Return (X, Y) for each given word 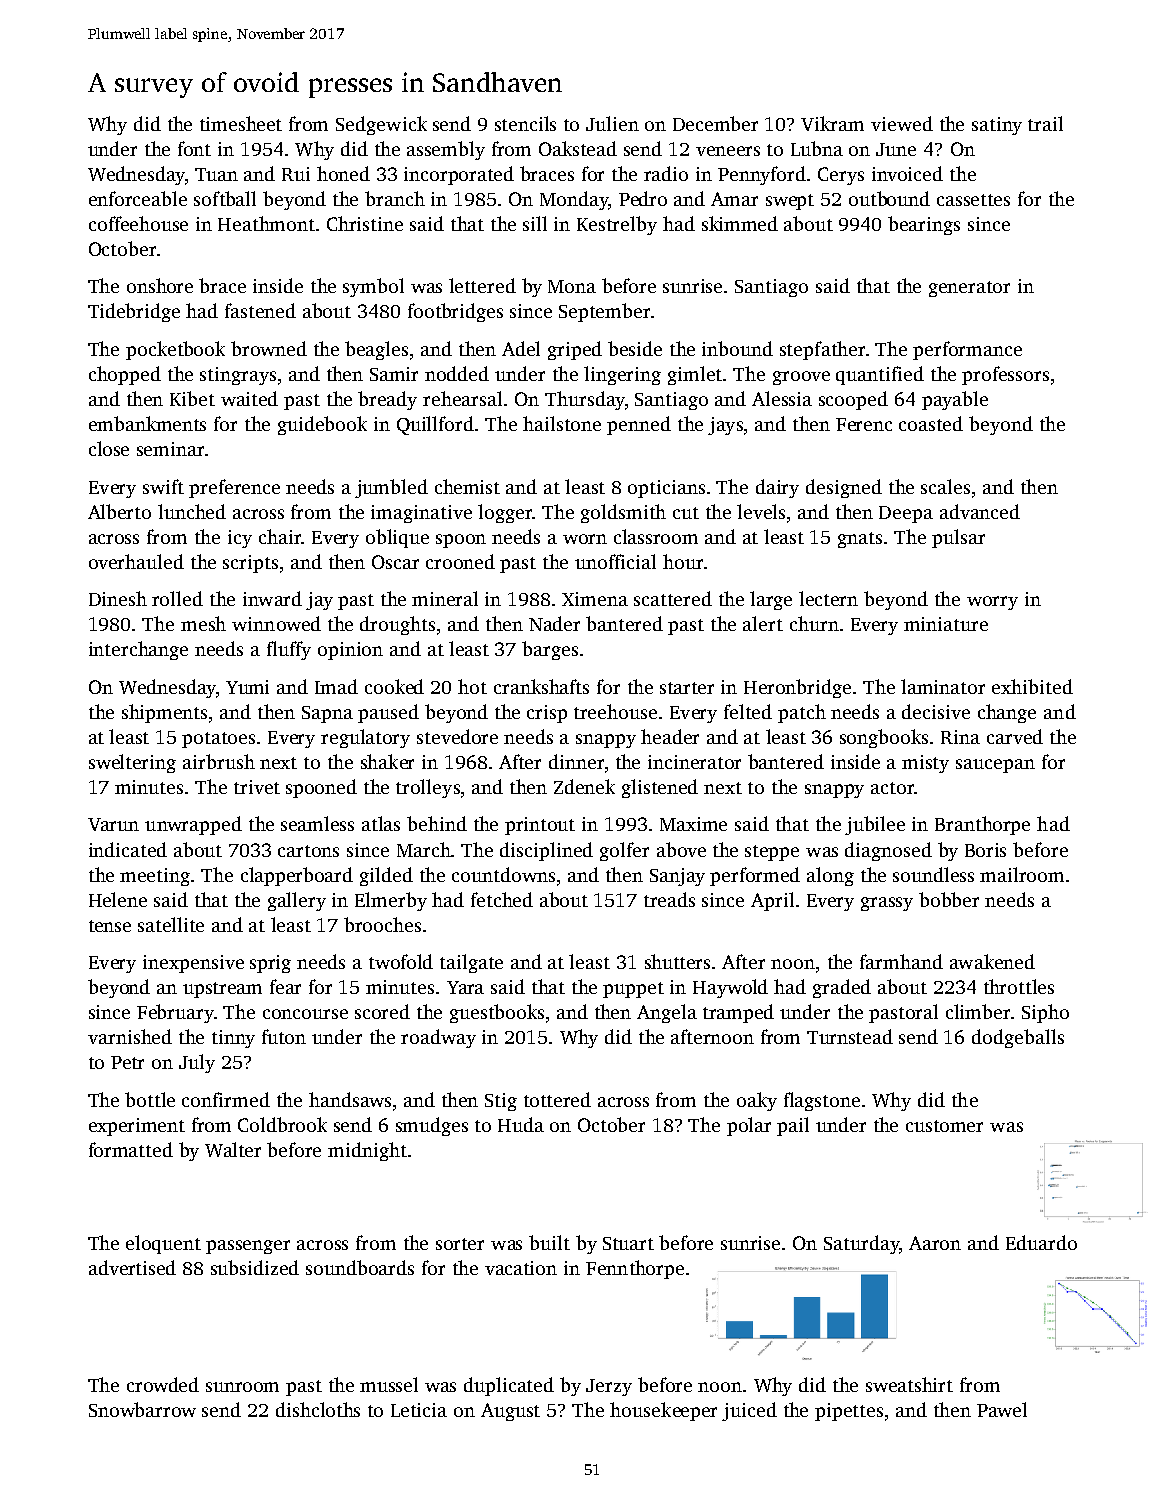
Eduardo (1041, 1242)
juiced (749, 1411)
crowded (163, 1384)
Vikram (832, 123)
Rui (296, 174)
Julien (612, 123)
